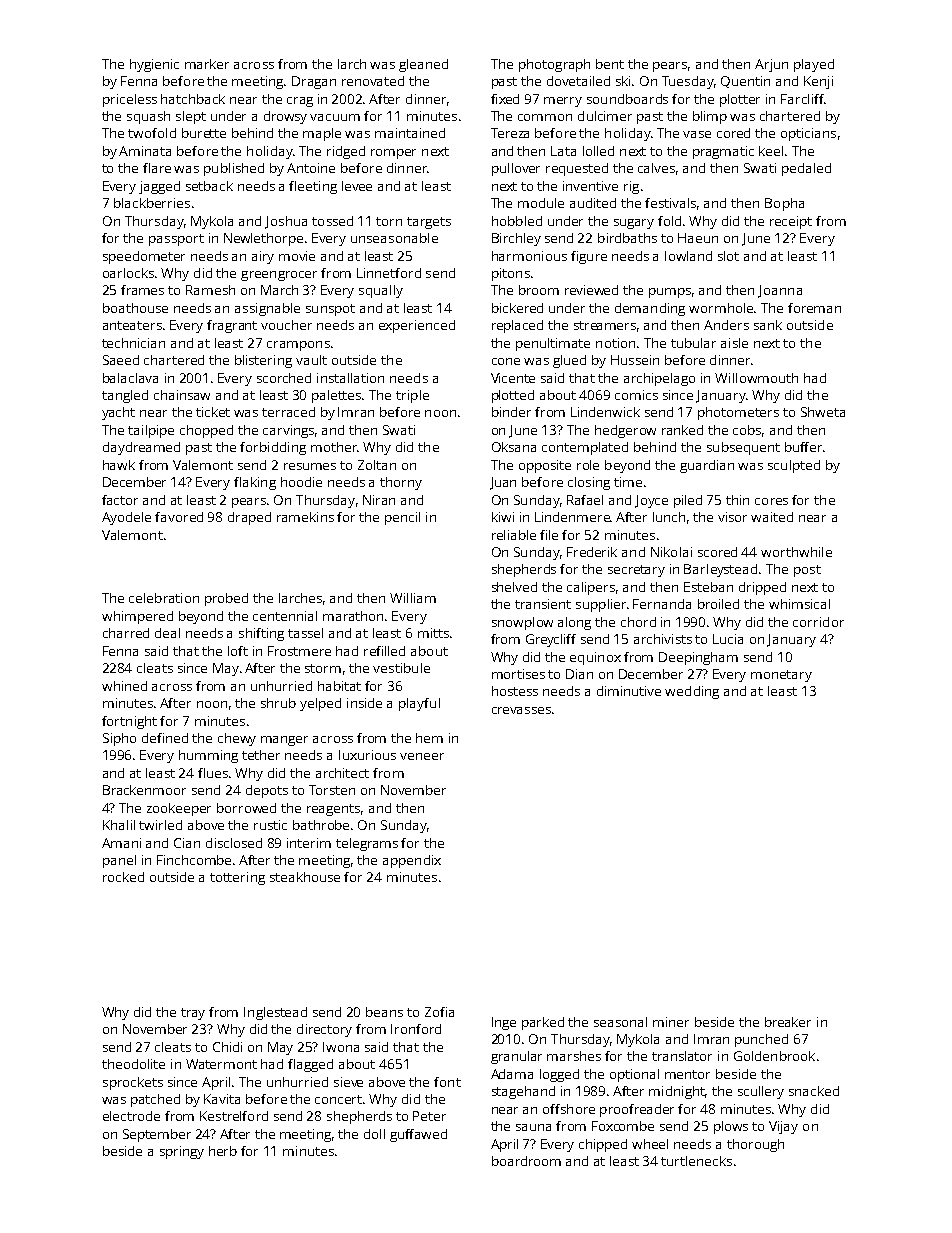 This screenshot has width=952, height=1233. I want to click on gleaned, so click(423, 65).
